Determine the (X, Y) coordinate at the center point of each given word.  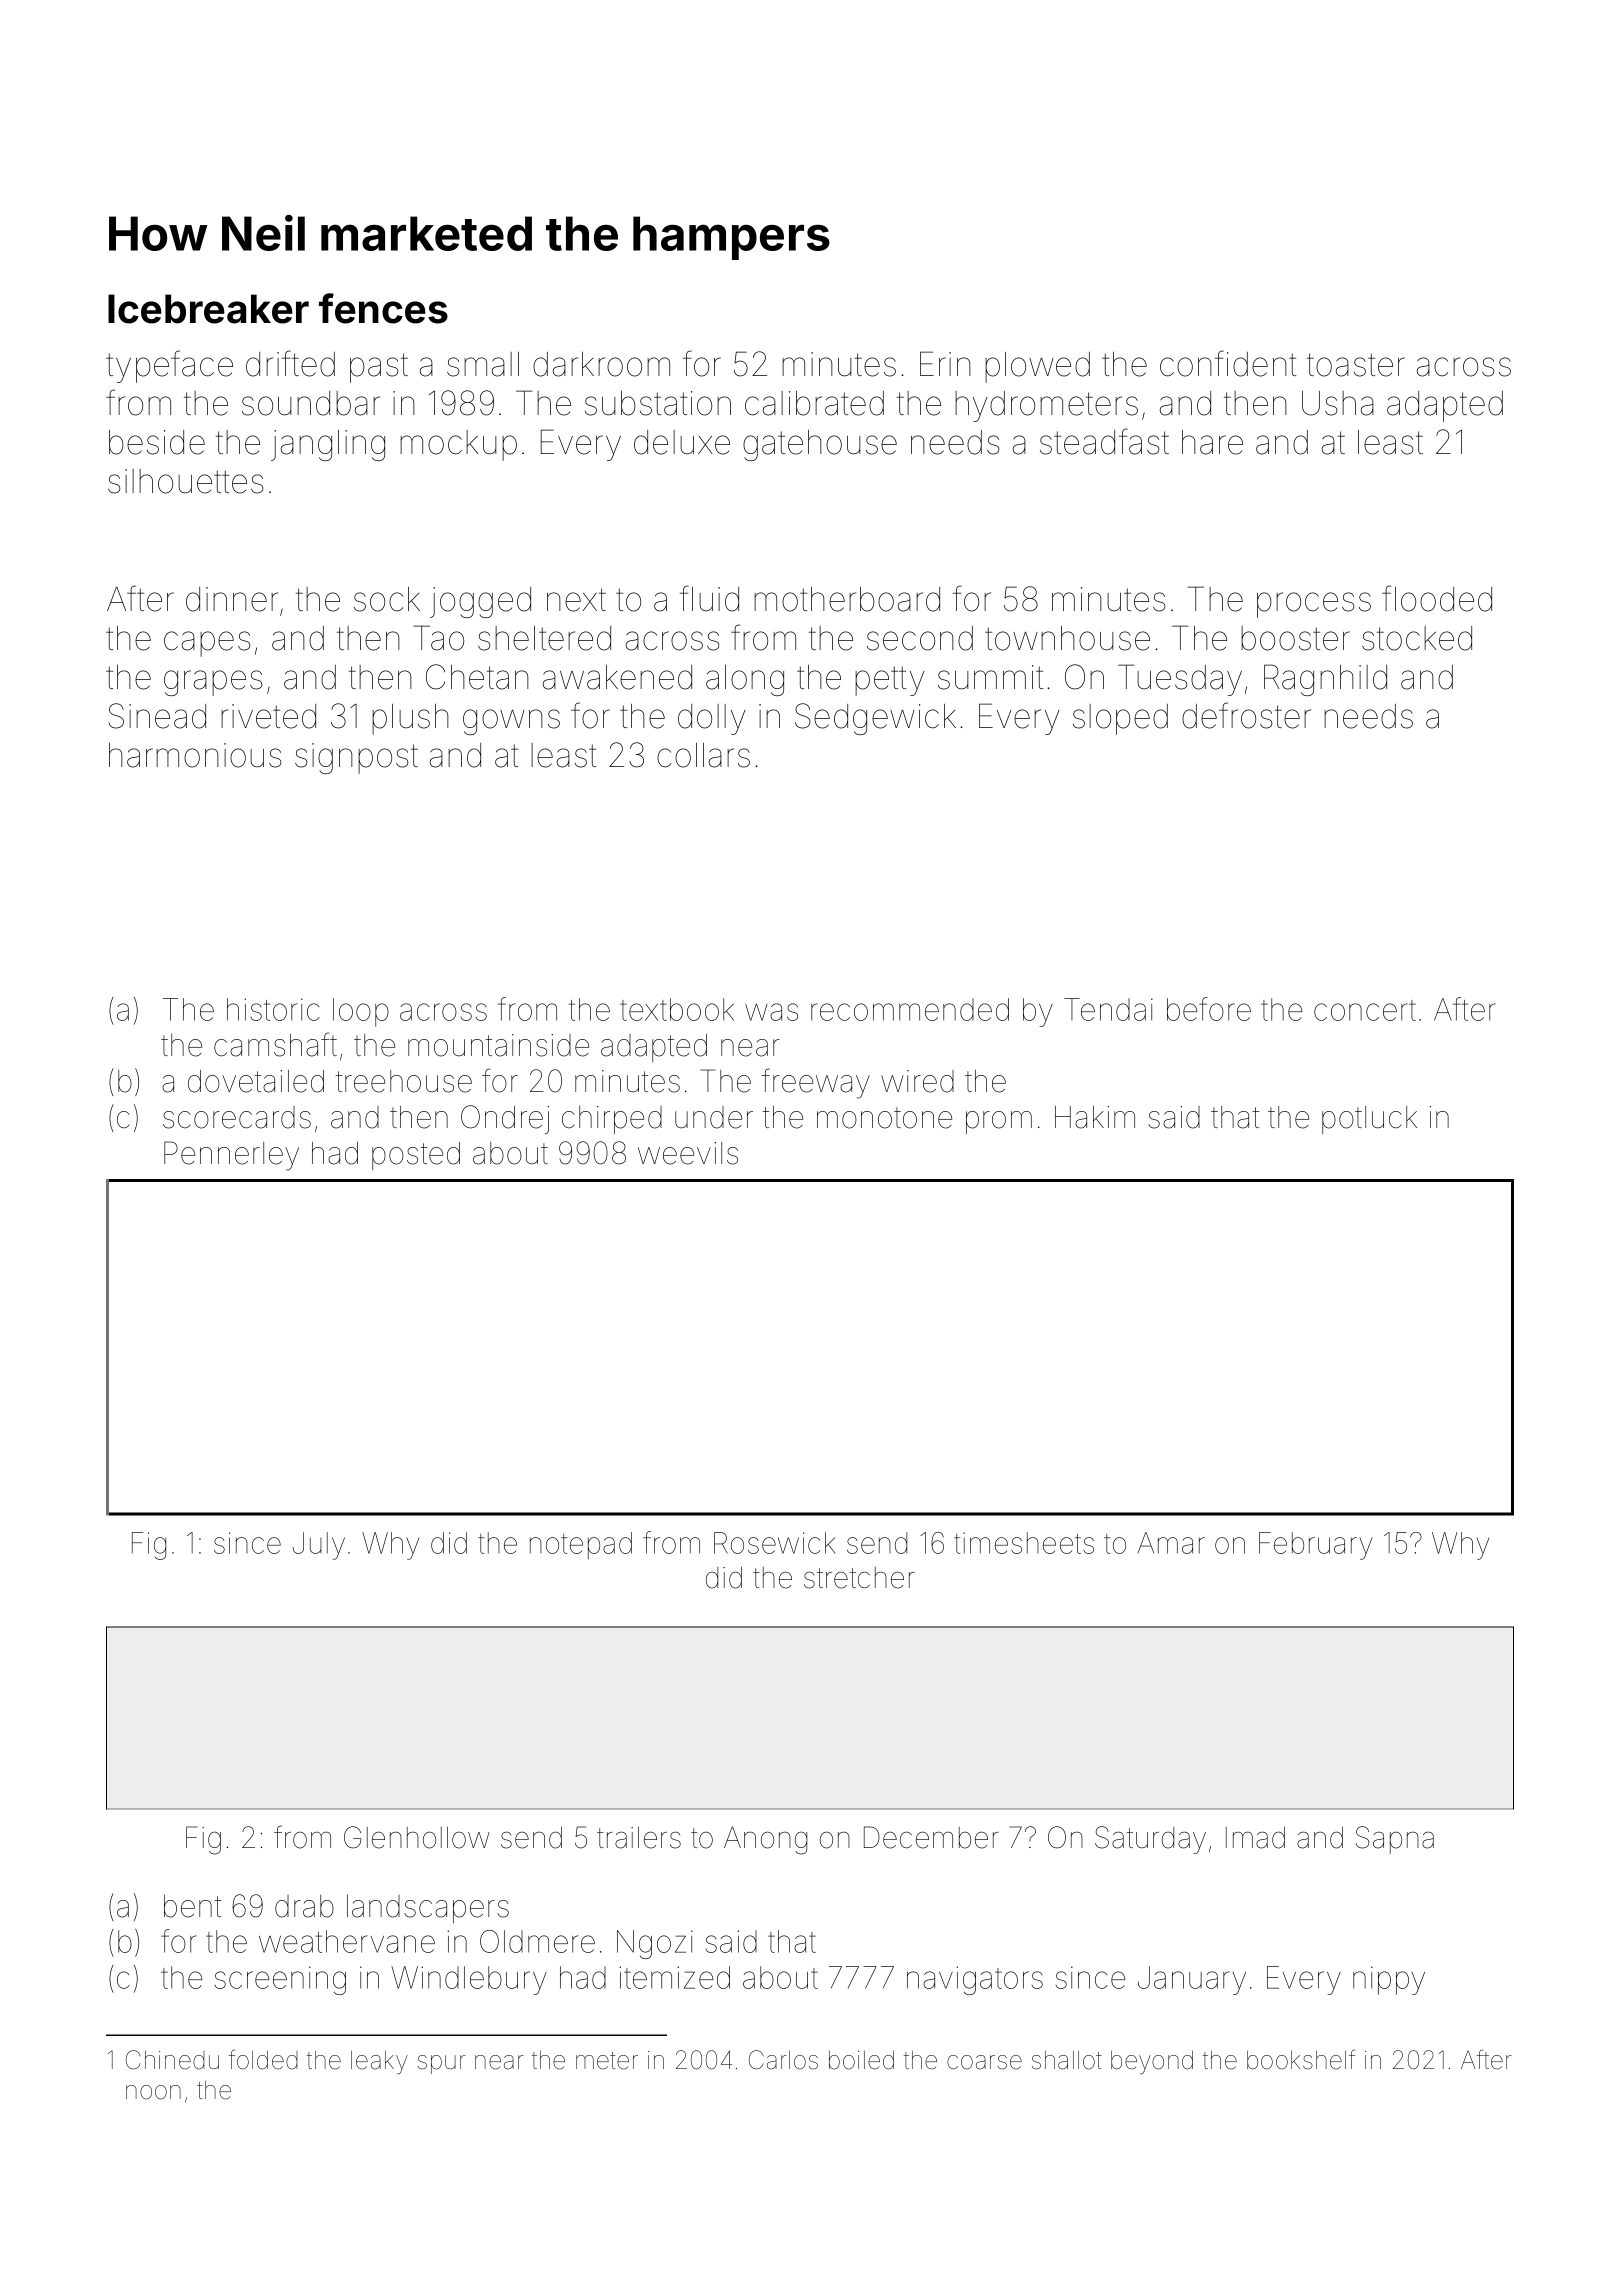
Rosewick (775, 1543)
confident (1228, 363)
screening (280, 1980)
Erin (945, 363)
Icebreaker (208, 309)
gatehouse (820, 445)
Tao (439, 638)
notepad (581, 1545)
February (1315, 1546)
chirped (612, 1120)
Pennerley (231, 1156)
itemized (674, 1977)
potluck (1369, 1120)
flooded (1437, 598)
